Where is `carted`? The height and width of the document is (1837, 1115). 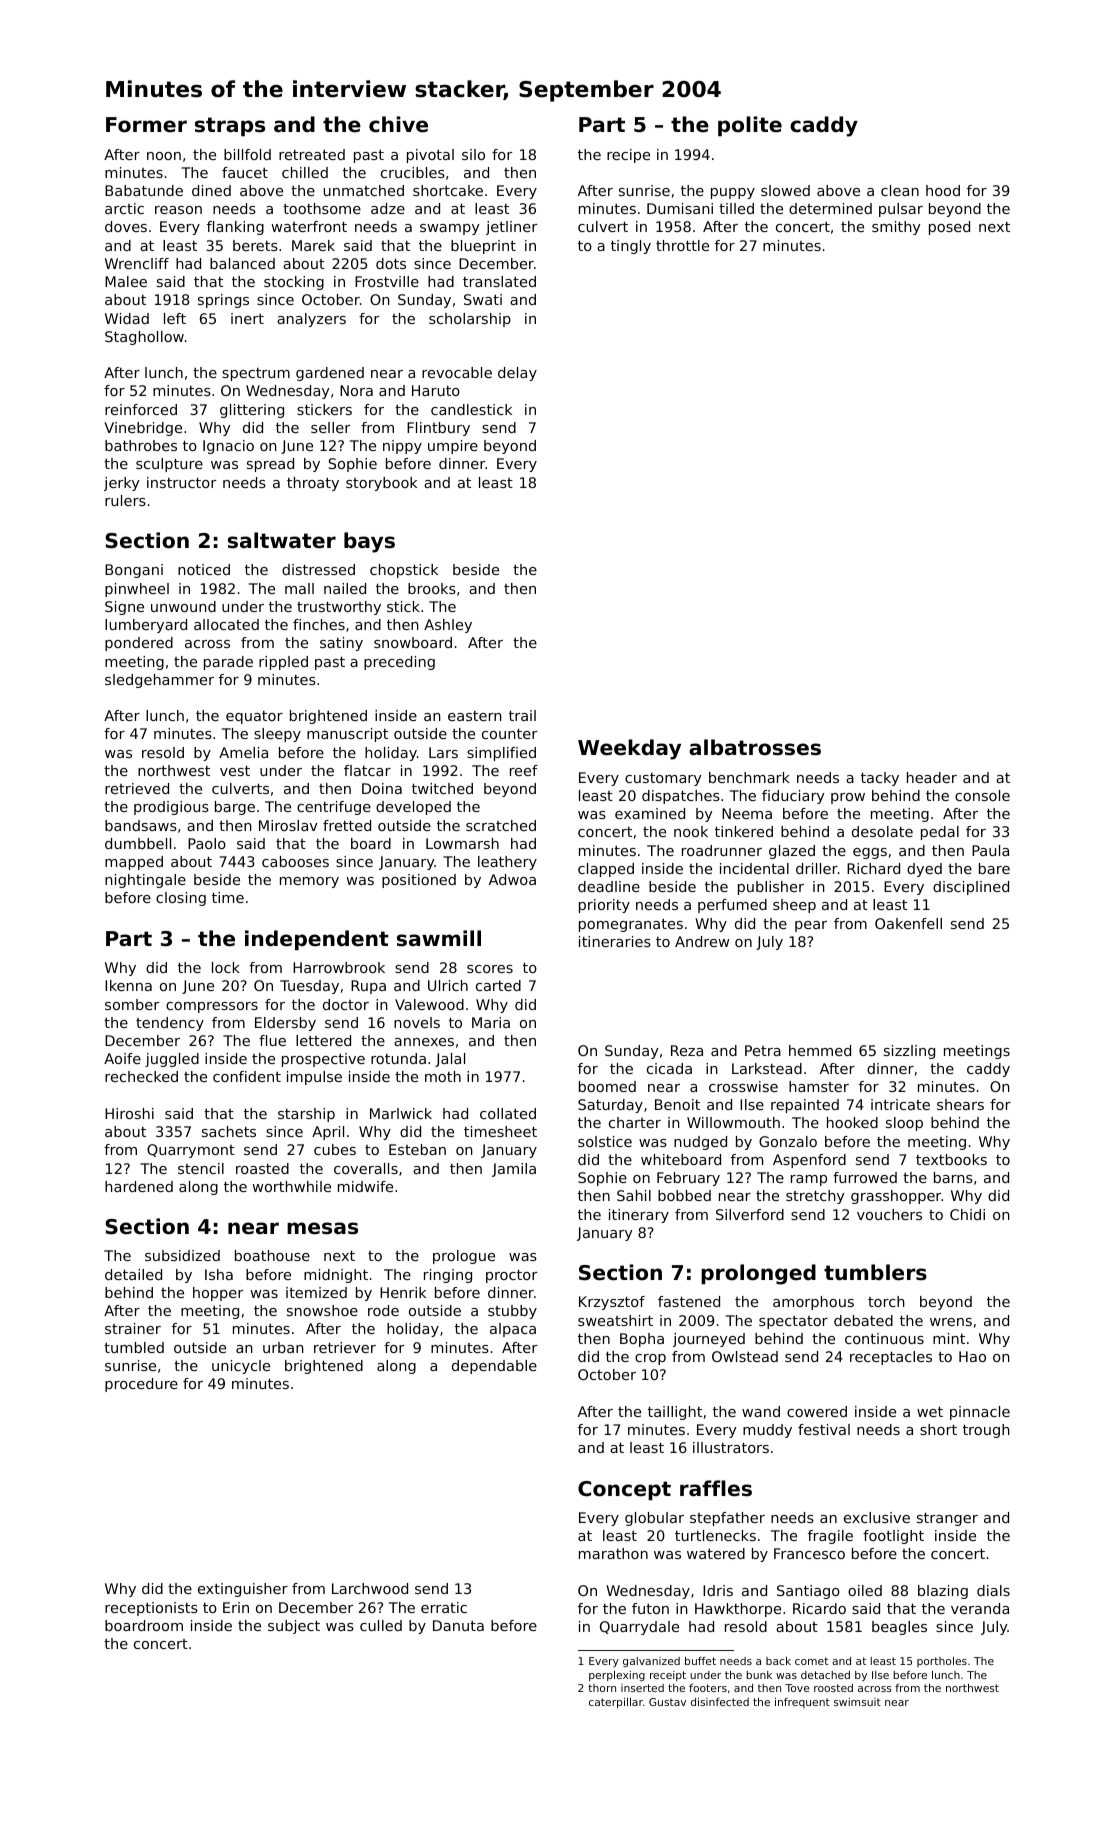 carted is located at coordinates (498, 985).
